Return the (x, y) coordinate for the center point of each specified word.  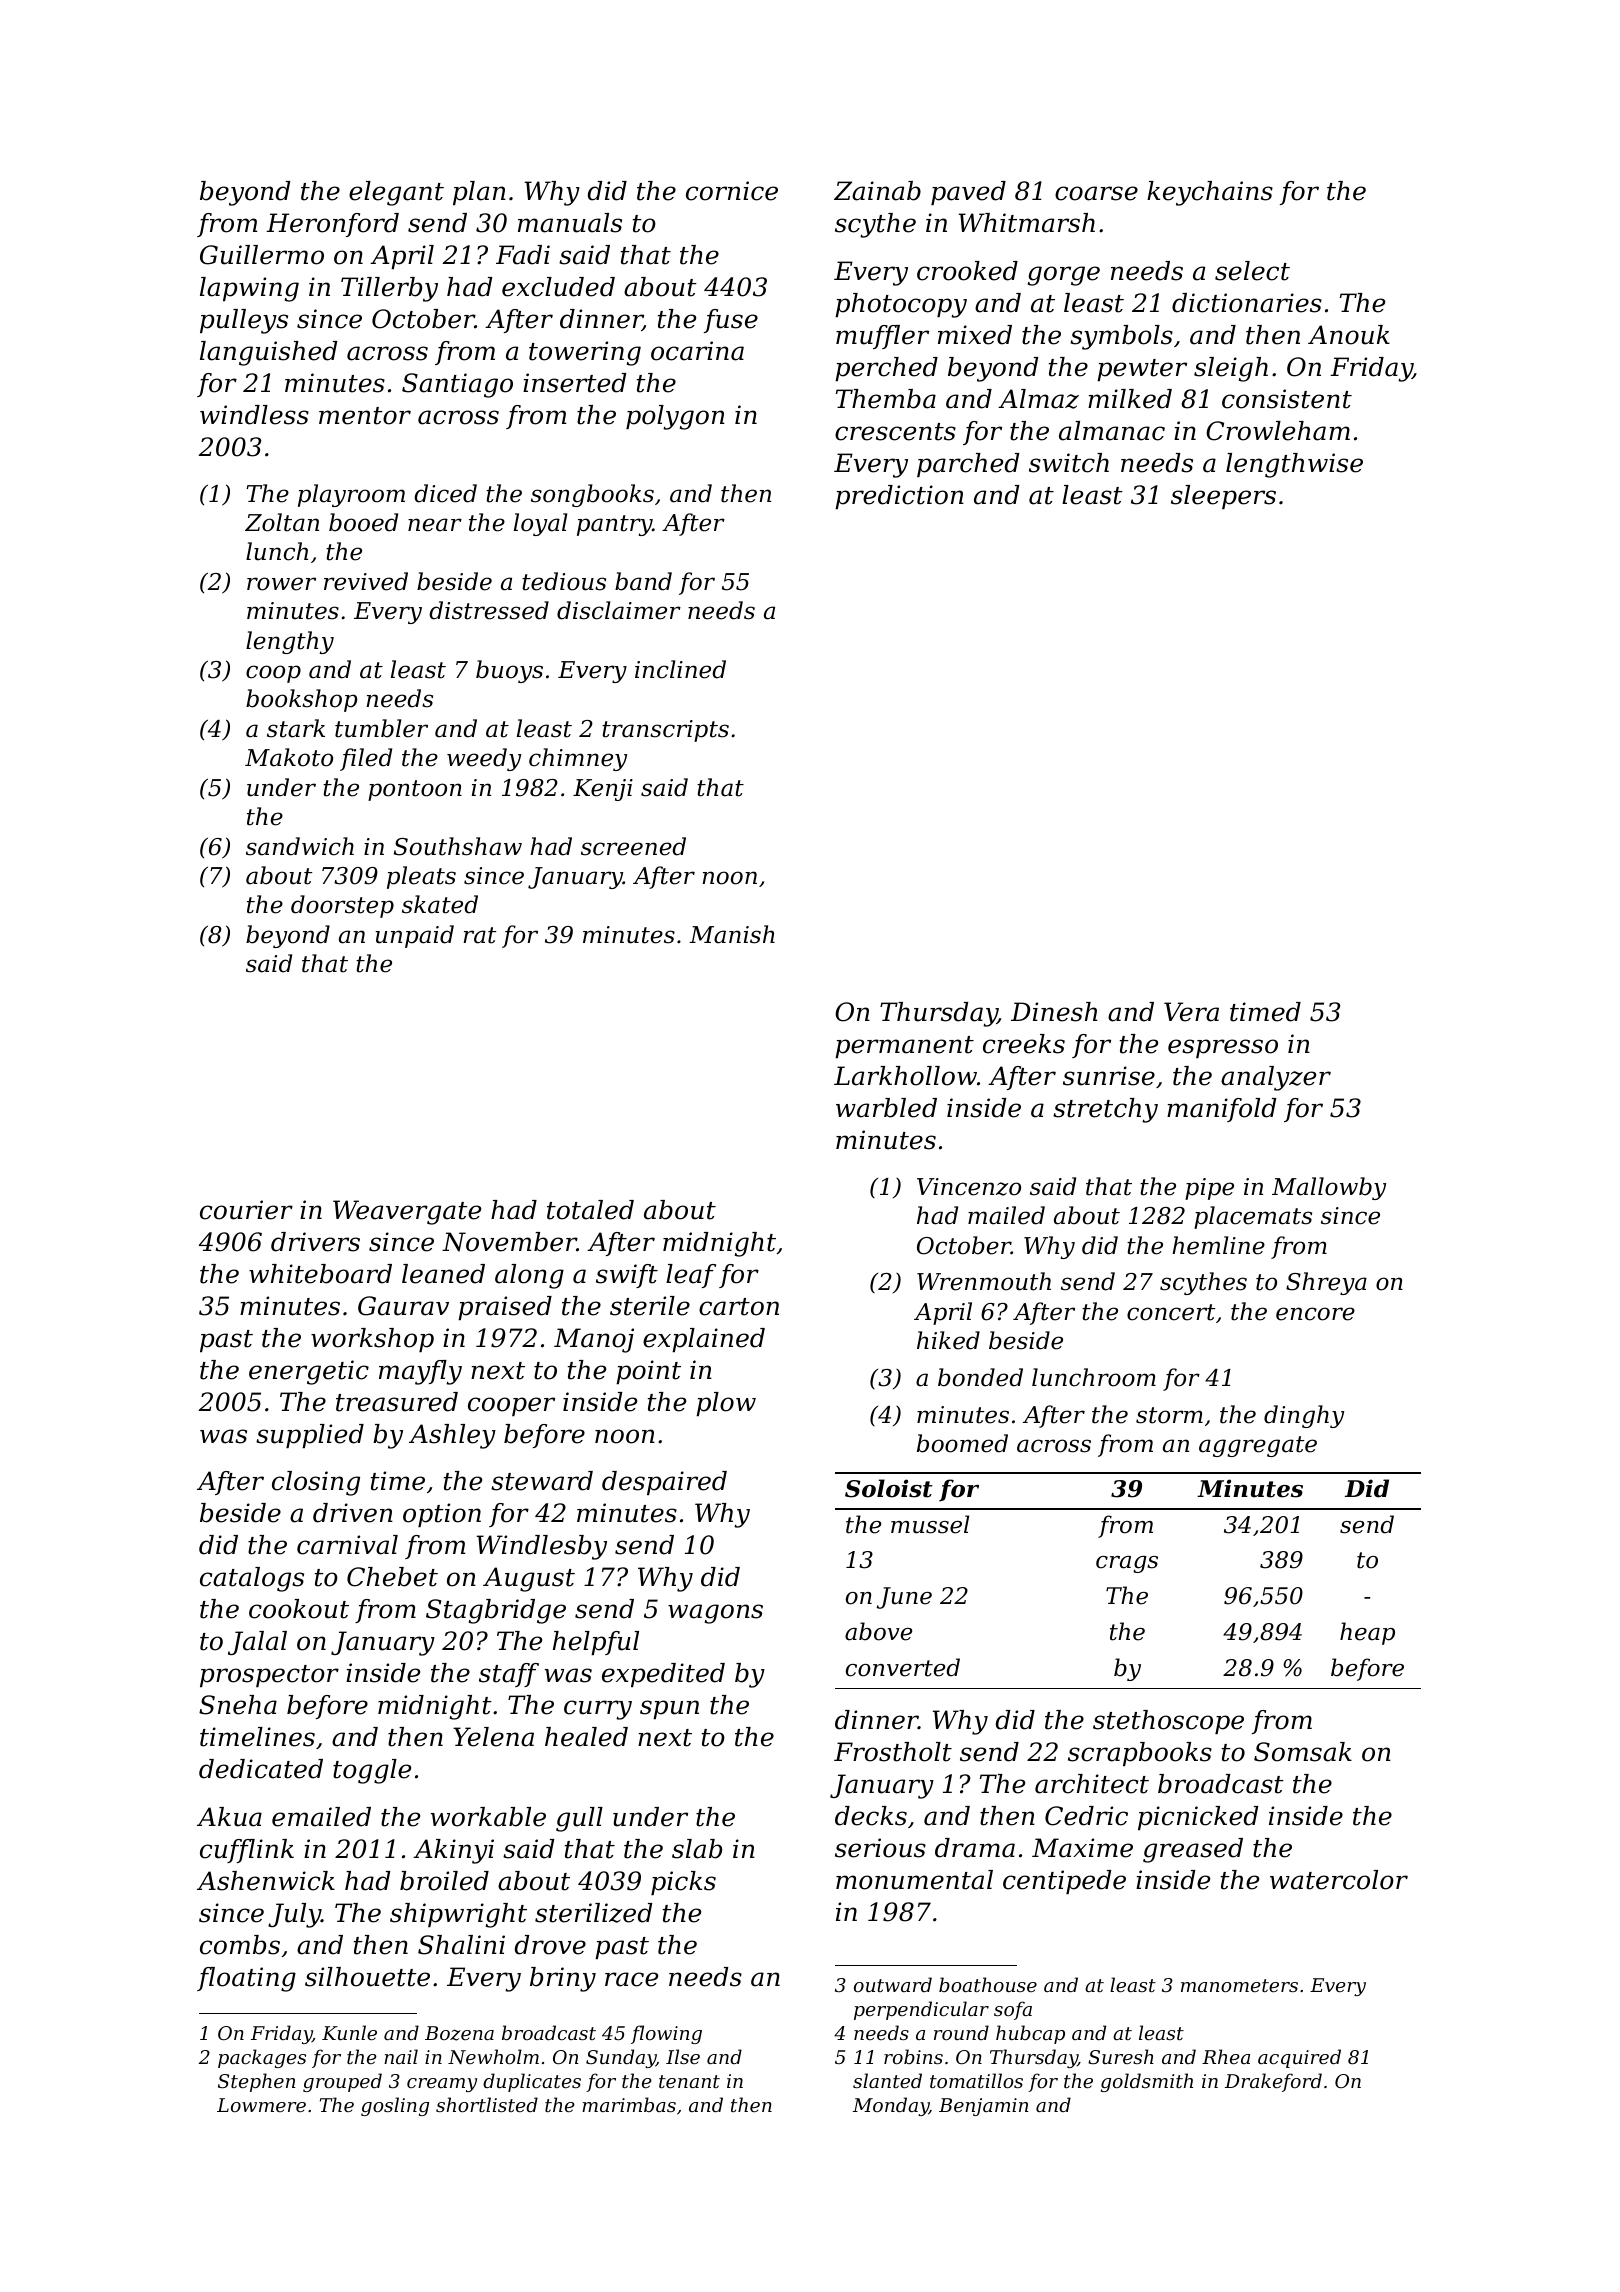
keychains (1210, 193)
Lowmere (261, 2105)
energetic (309, 1372)
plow (726, 1404)
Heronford (332, 225)
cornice (732, 191)
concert (1171, 1312)
